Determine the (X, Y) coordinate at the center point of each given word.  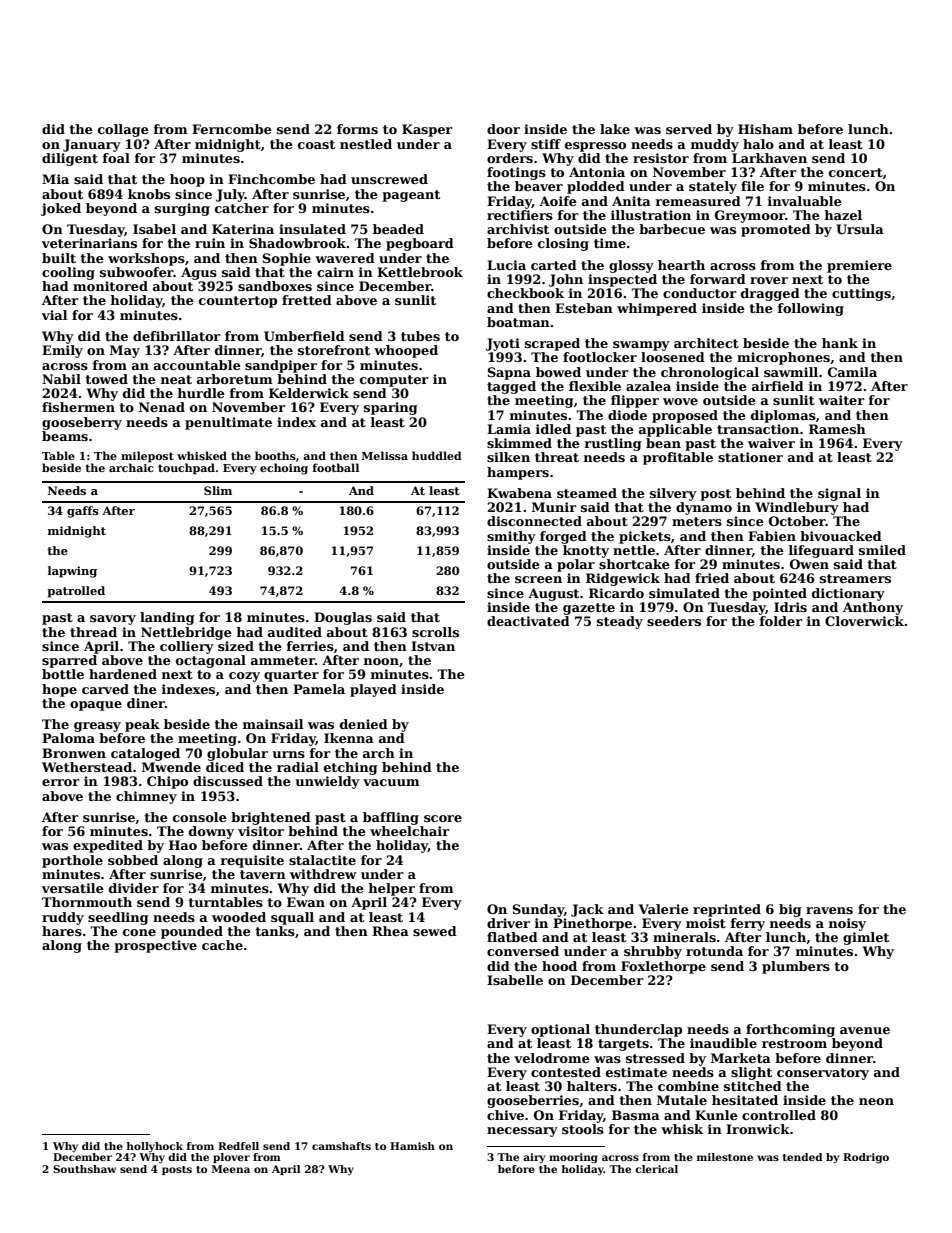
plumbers (796, 967)
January (92, 145)
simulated (684, 593)
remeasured (698, 201)
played (373, 690)
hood (559, 966)
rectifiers (520, 215)
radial (298, 767)
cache (222, 945)
